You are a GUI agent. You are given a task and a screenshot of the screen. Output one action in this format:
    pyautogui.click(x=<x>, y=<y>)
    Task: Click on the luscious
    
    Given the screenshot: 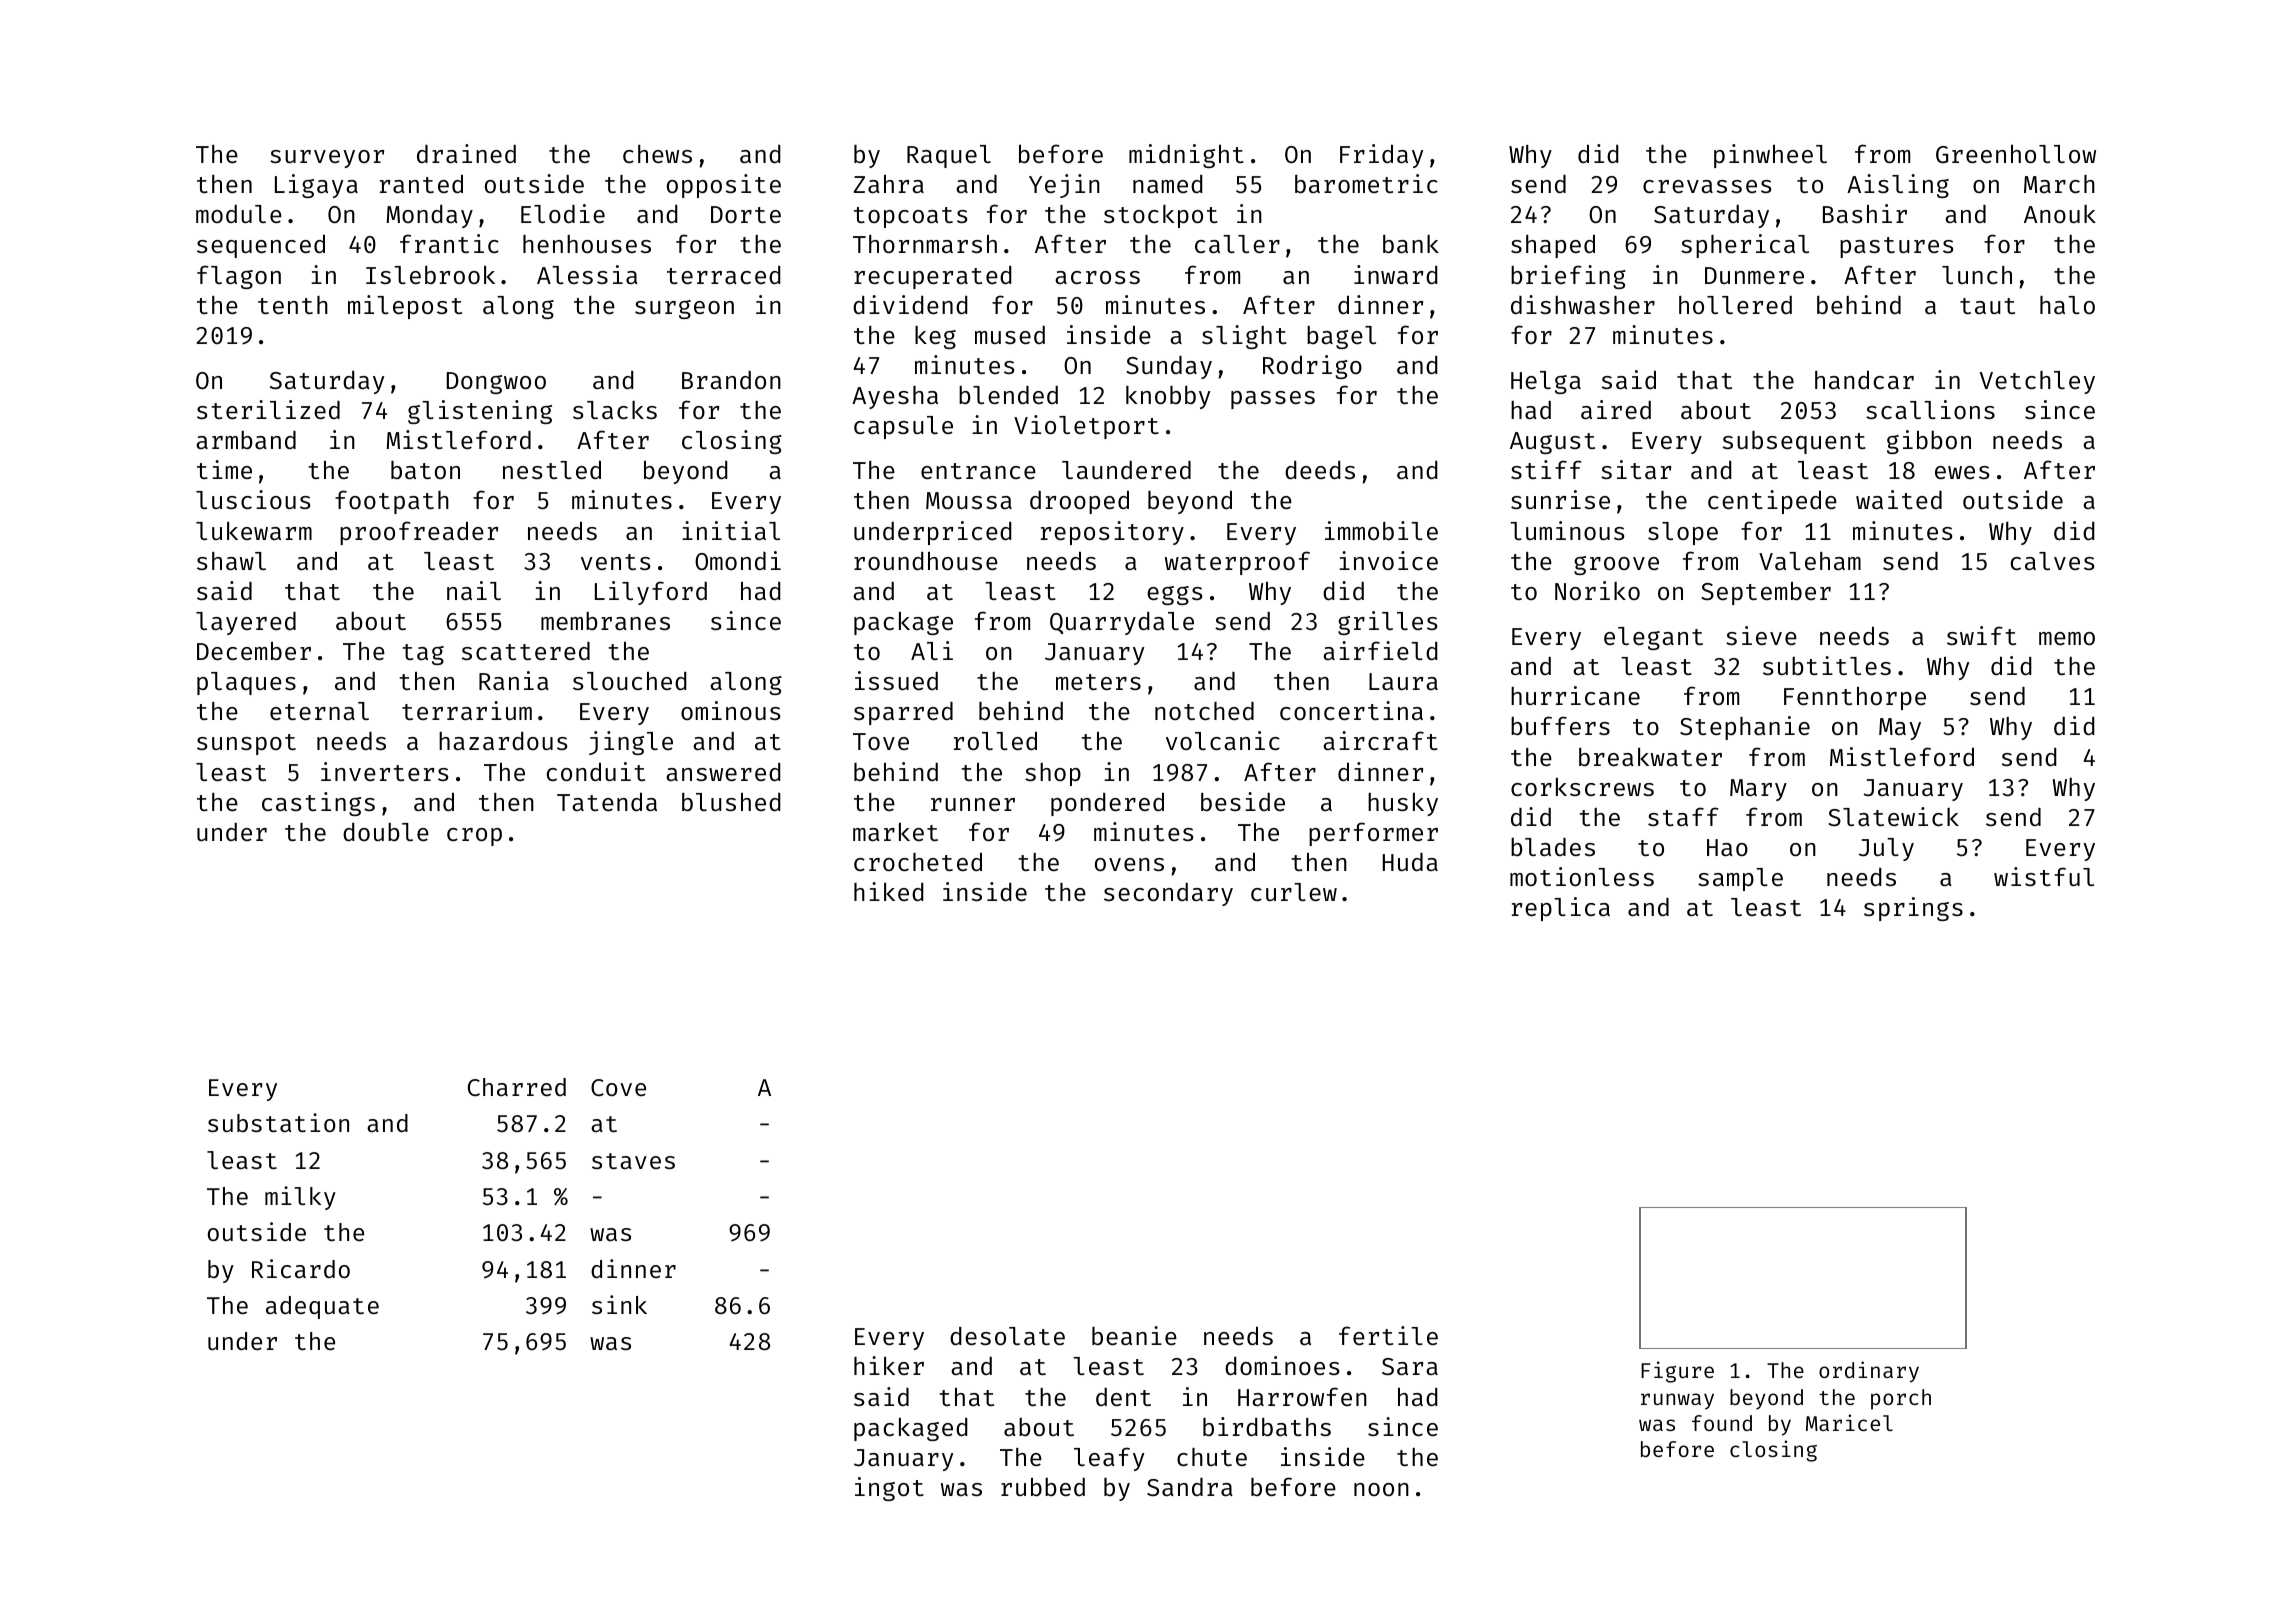 What is the action you would take?
    pyautogui.click(x=253, y=499)
